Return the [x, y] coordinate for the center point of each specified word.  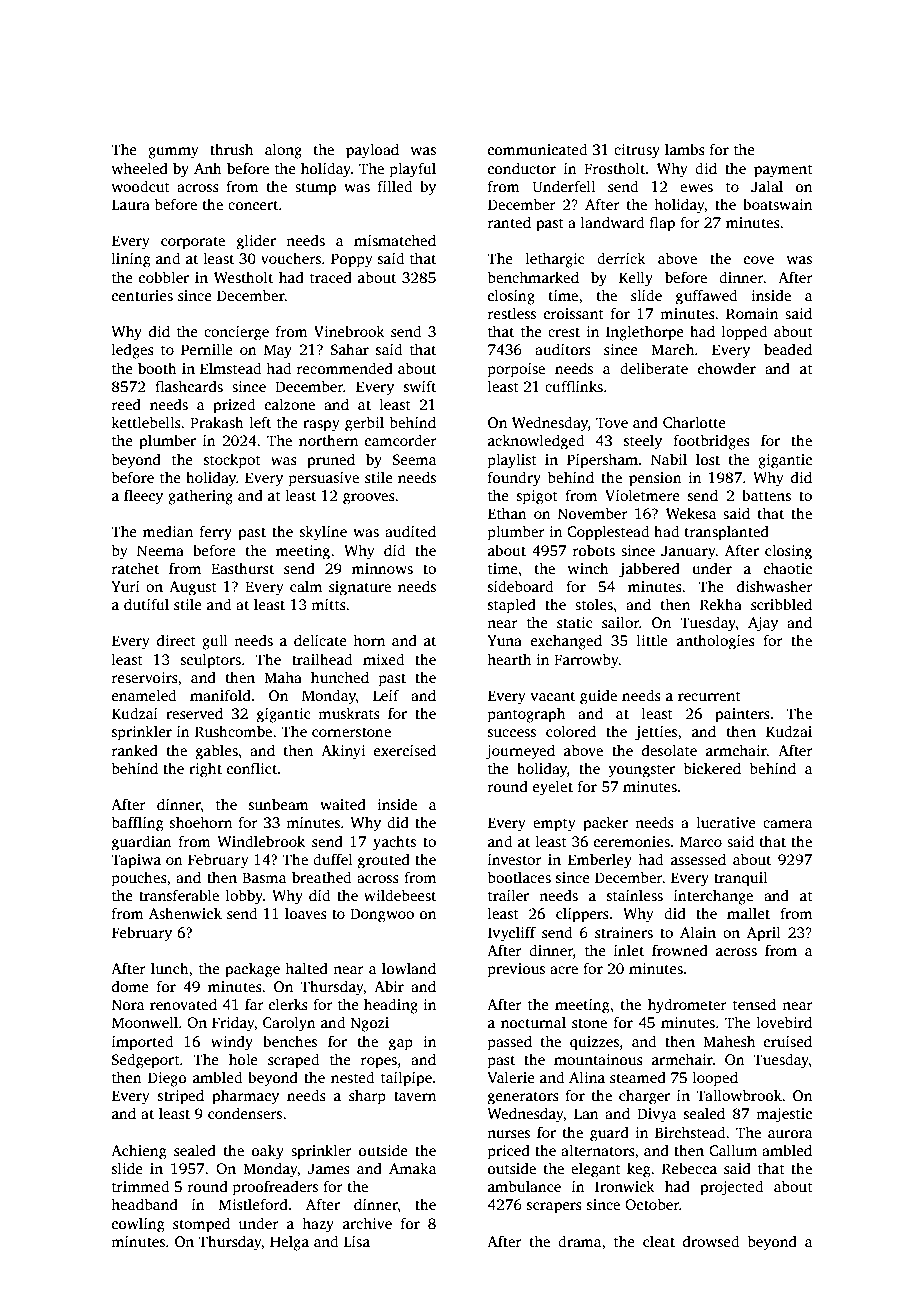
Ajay [763, 624]
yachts [394, 843]
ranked [135, 750]
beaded [788, 349]
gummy [173, 153]
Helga [289, 1243]
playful [413, 170]
